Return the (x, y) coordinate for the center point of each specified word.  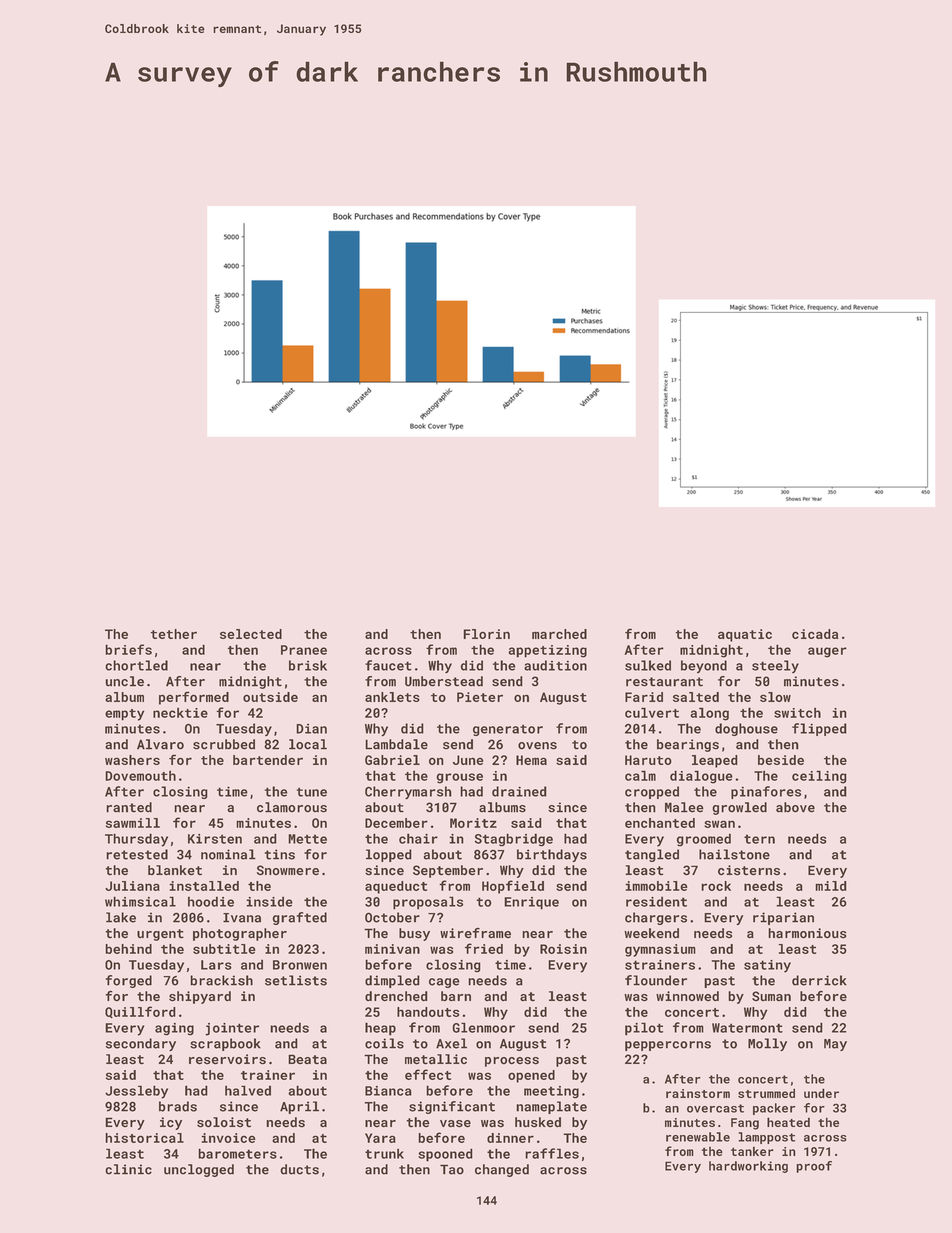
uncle (124, 681)
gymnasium (660, 950)
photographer (240, 934)
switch (797, 712)
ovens (537, 746)
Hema (531, 760)
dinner (510, 1138)
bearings (688, 745)
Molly (767, 1044)
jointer (232, 1029)
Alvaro (160, 744)
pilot (644, 1029)
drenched (396, 996)
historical (144, 1138)
